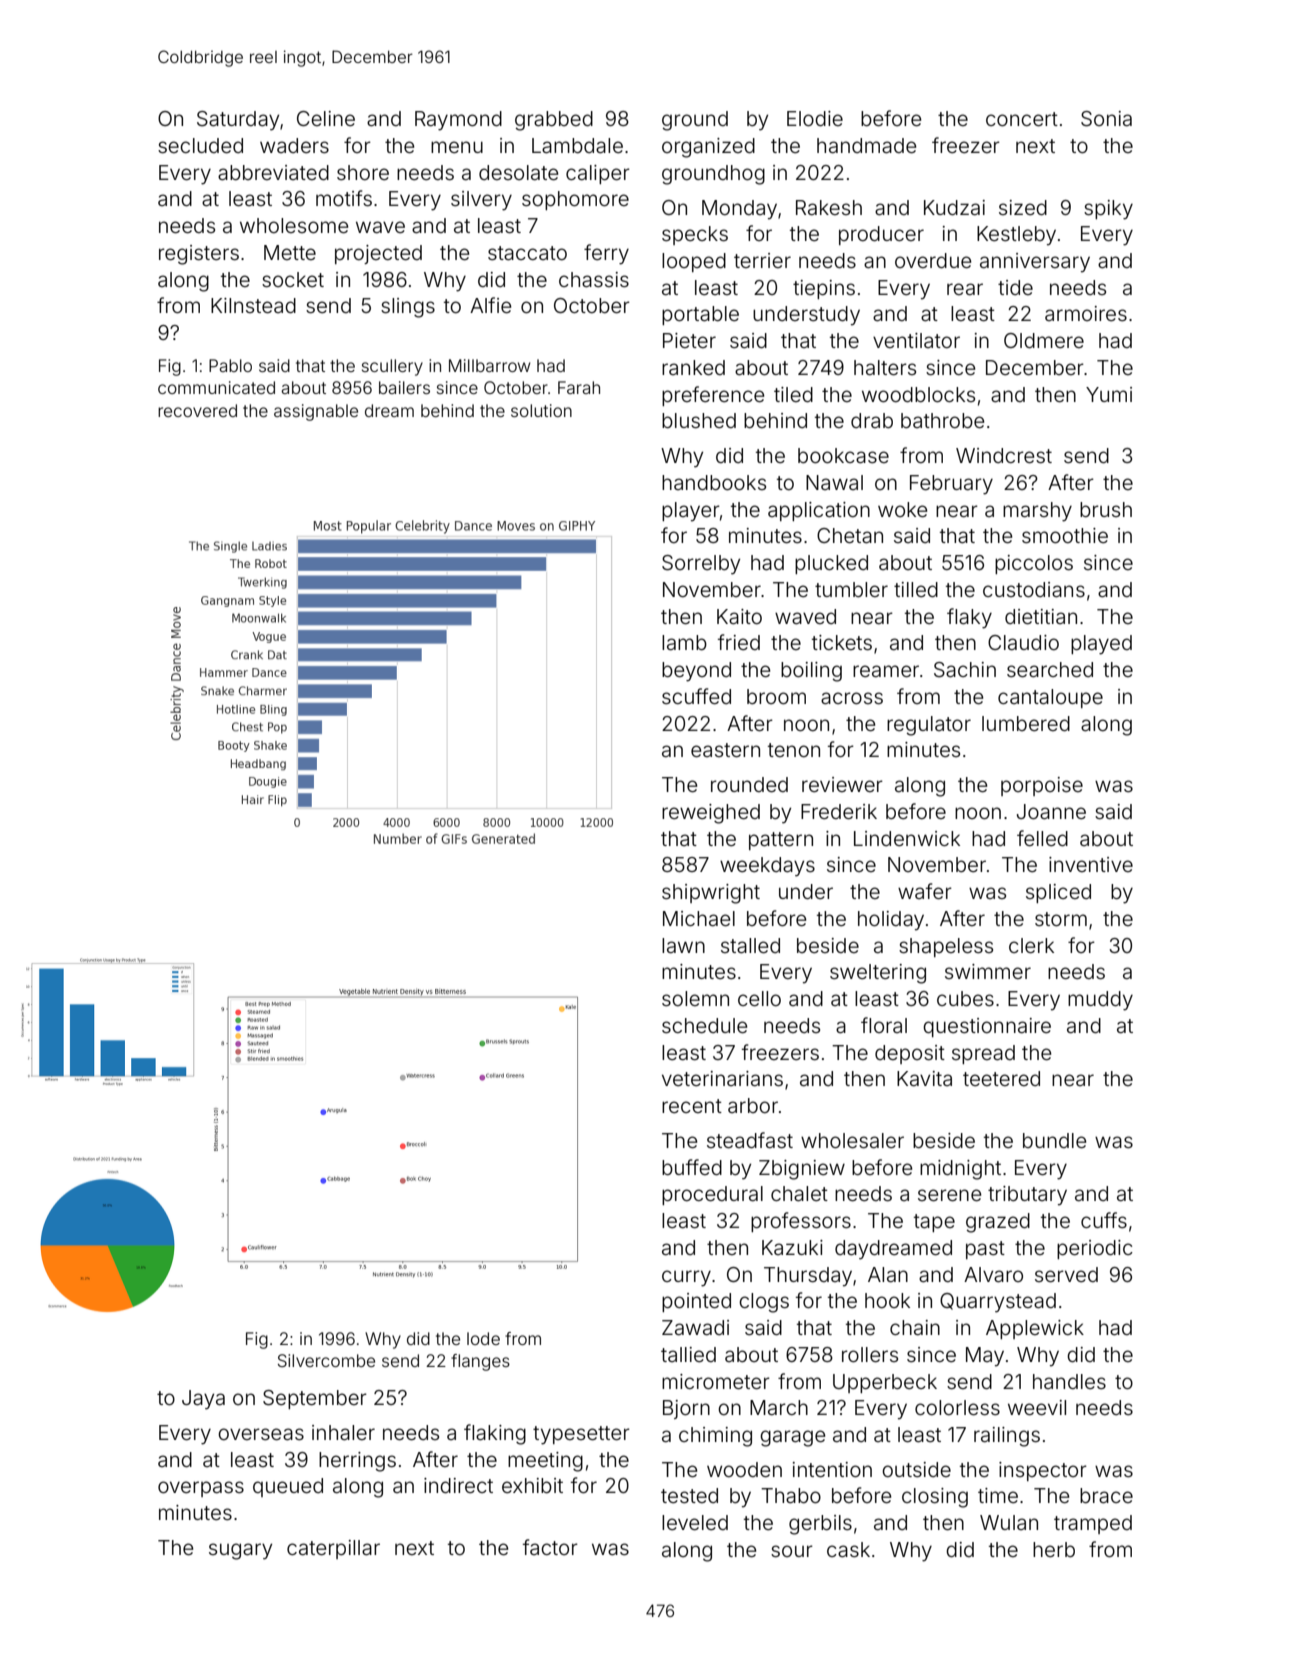 This screenshot has height=1671, width=1291. Describe the element at coordinates (683, 945) in the screenshot. I see `lawn` at that location.
